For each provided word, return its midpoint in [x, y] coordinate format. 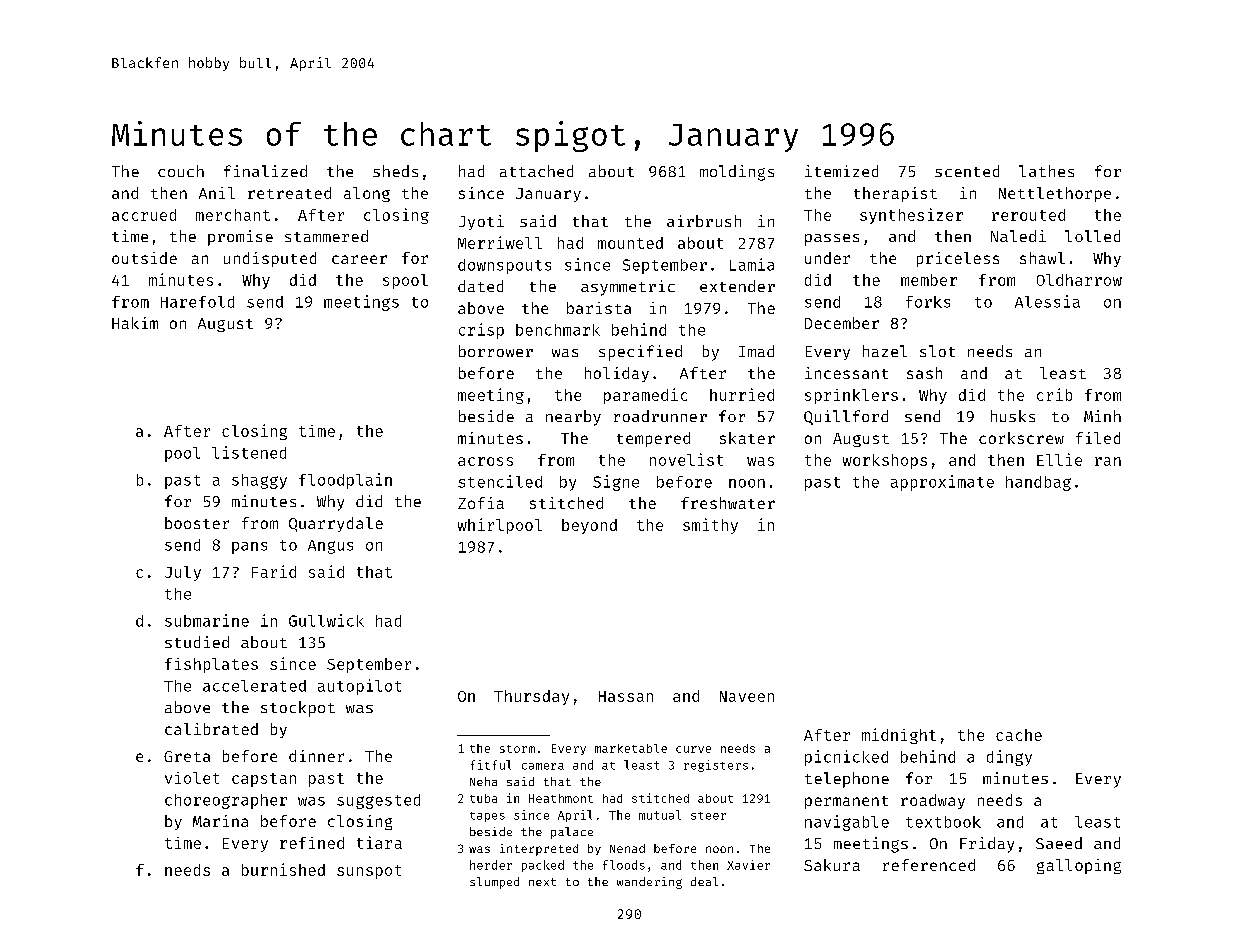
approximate [942, 483]
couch [181, 171]
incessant [846, 373]
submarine [207, 620]
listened [249, 452]
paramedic [645, 396]
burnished [283, 869]
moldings [737, 173]
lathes [1046, 171]
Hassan [626, 696]
